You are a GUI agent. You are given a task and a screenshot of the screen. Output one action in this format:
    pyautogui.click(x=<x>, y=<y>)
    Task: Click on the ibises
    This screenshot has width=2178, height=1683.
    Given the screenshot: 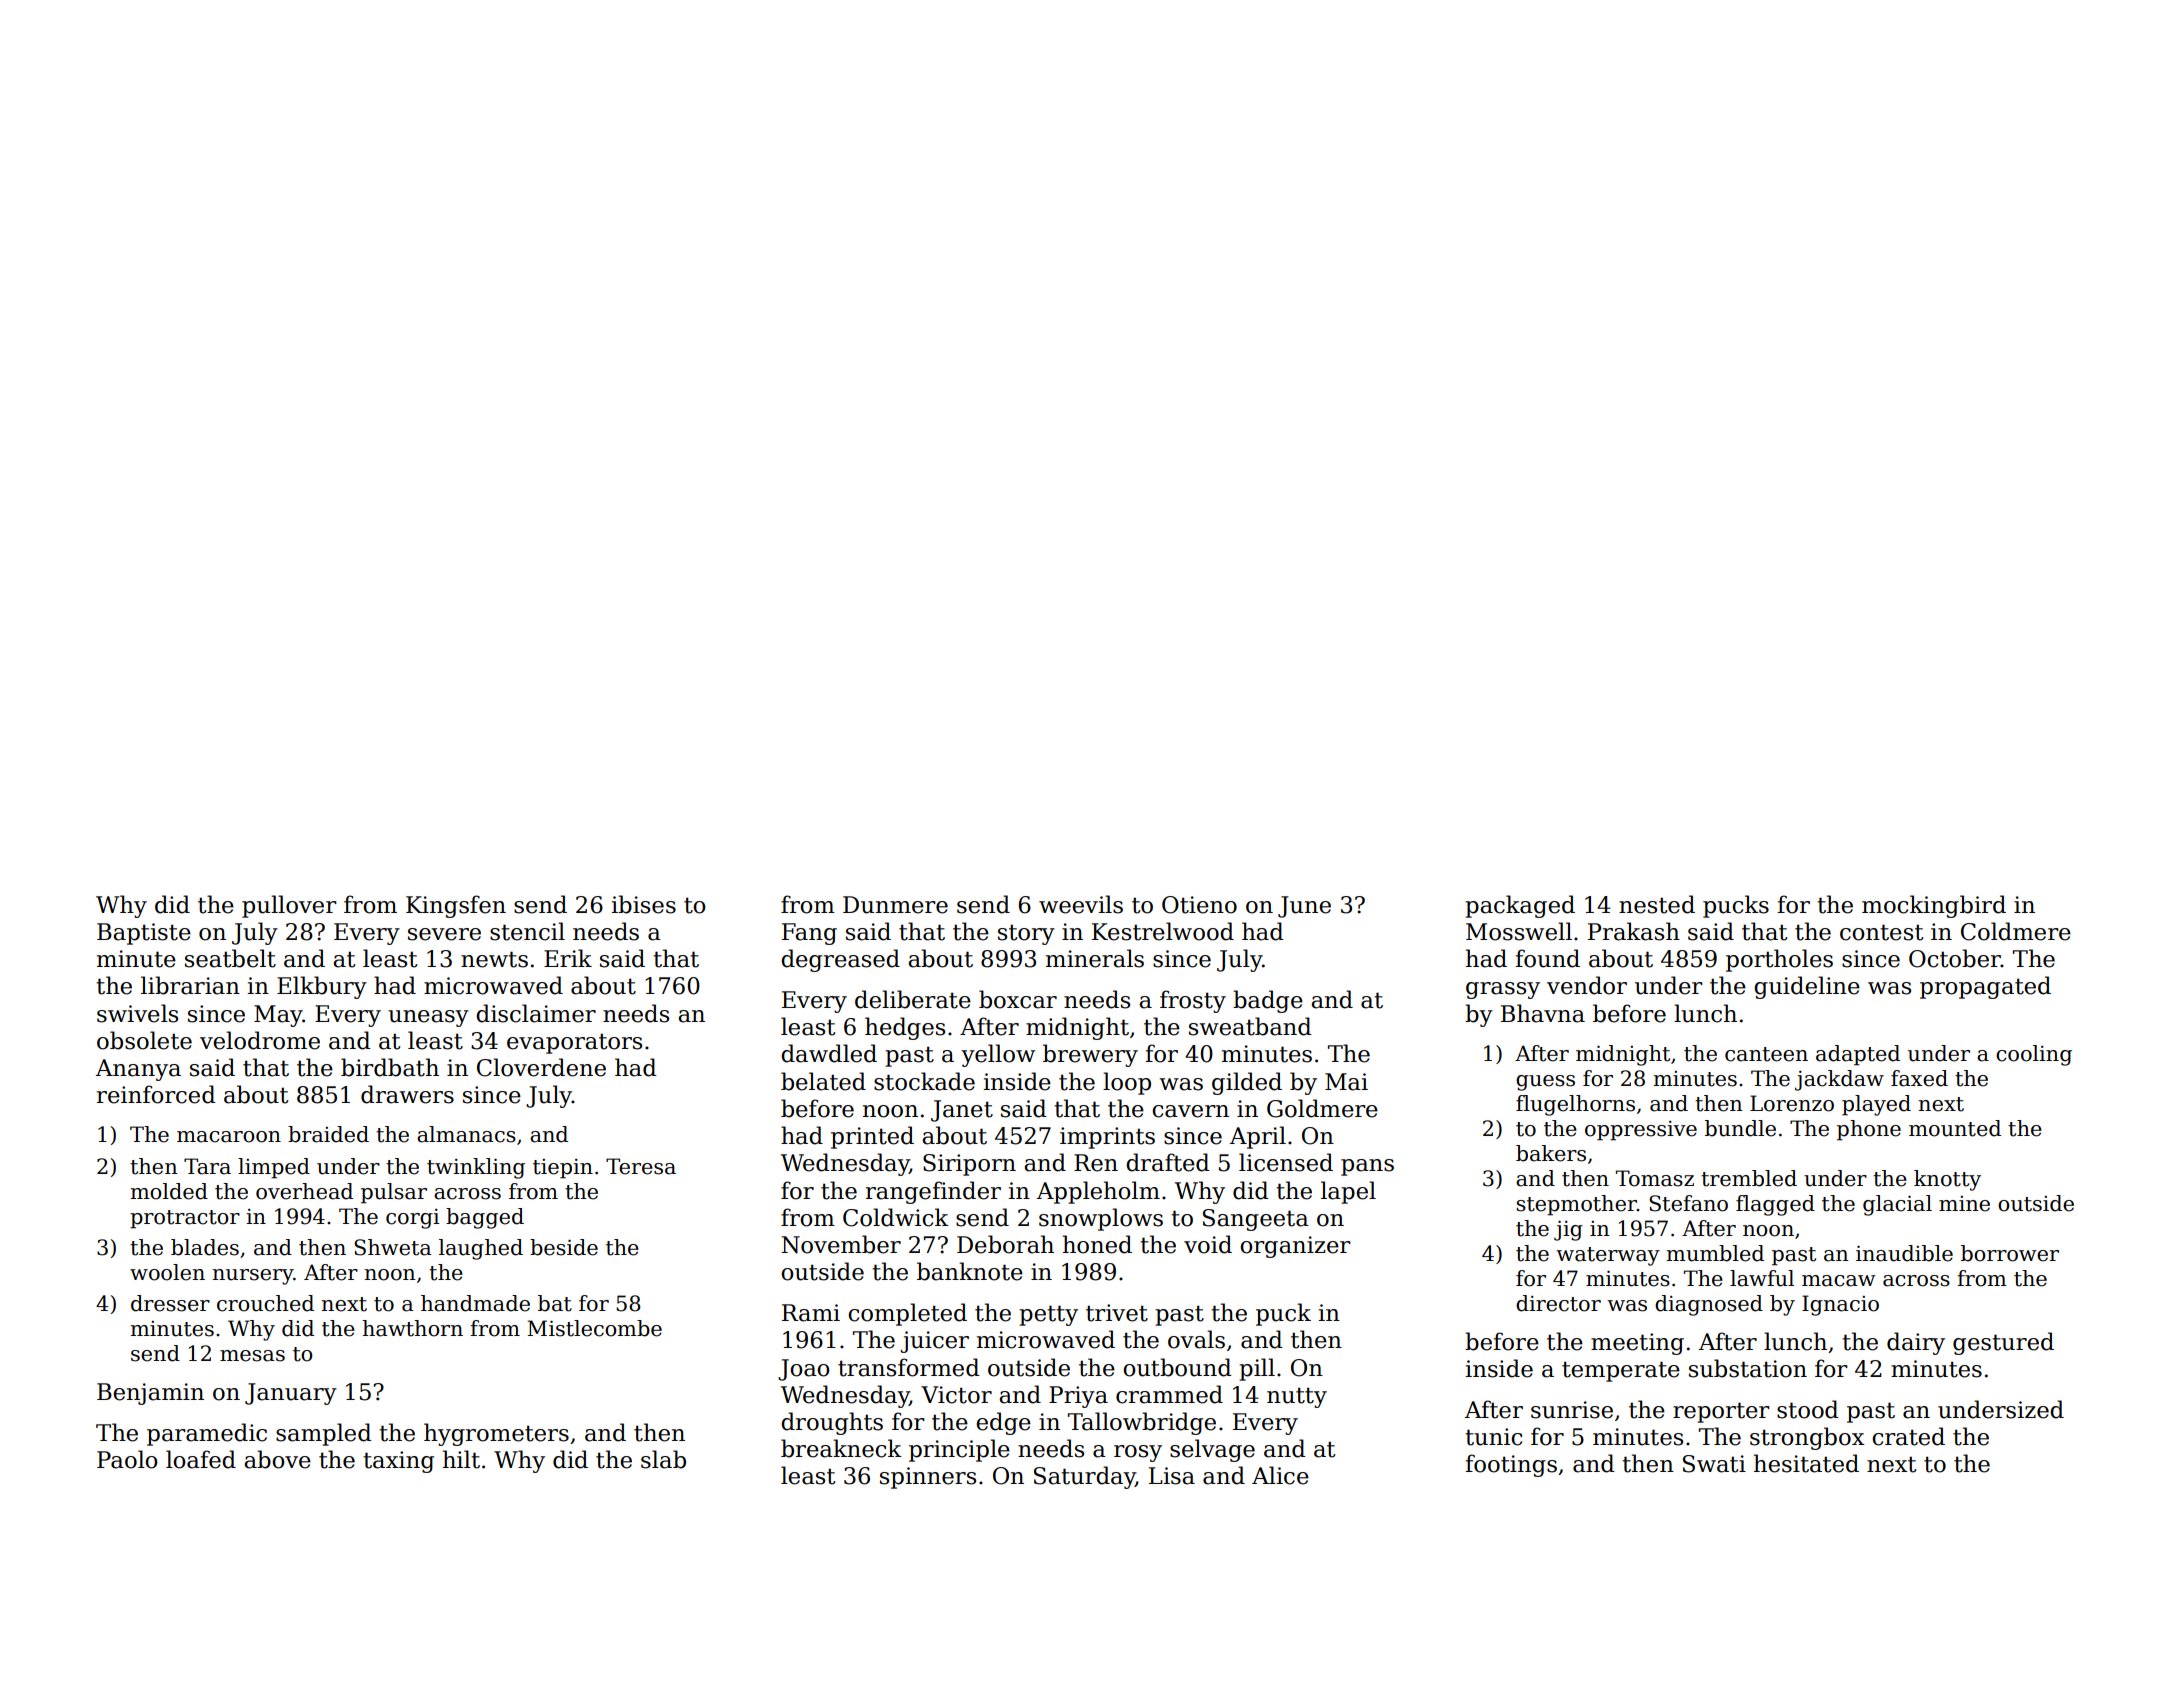 What is the action you would take?
    pyautogui.click(x=643, y=904)
